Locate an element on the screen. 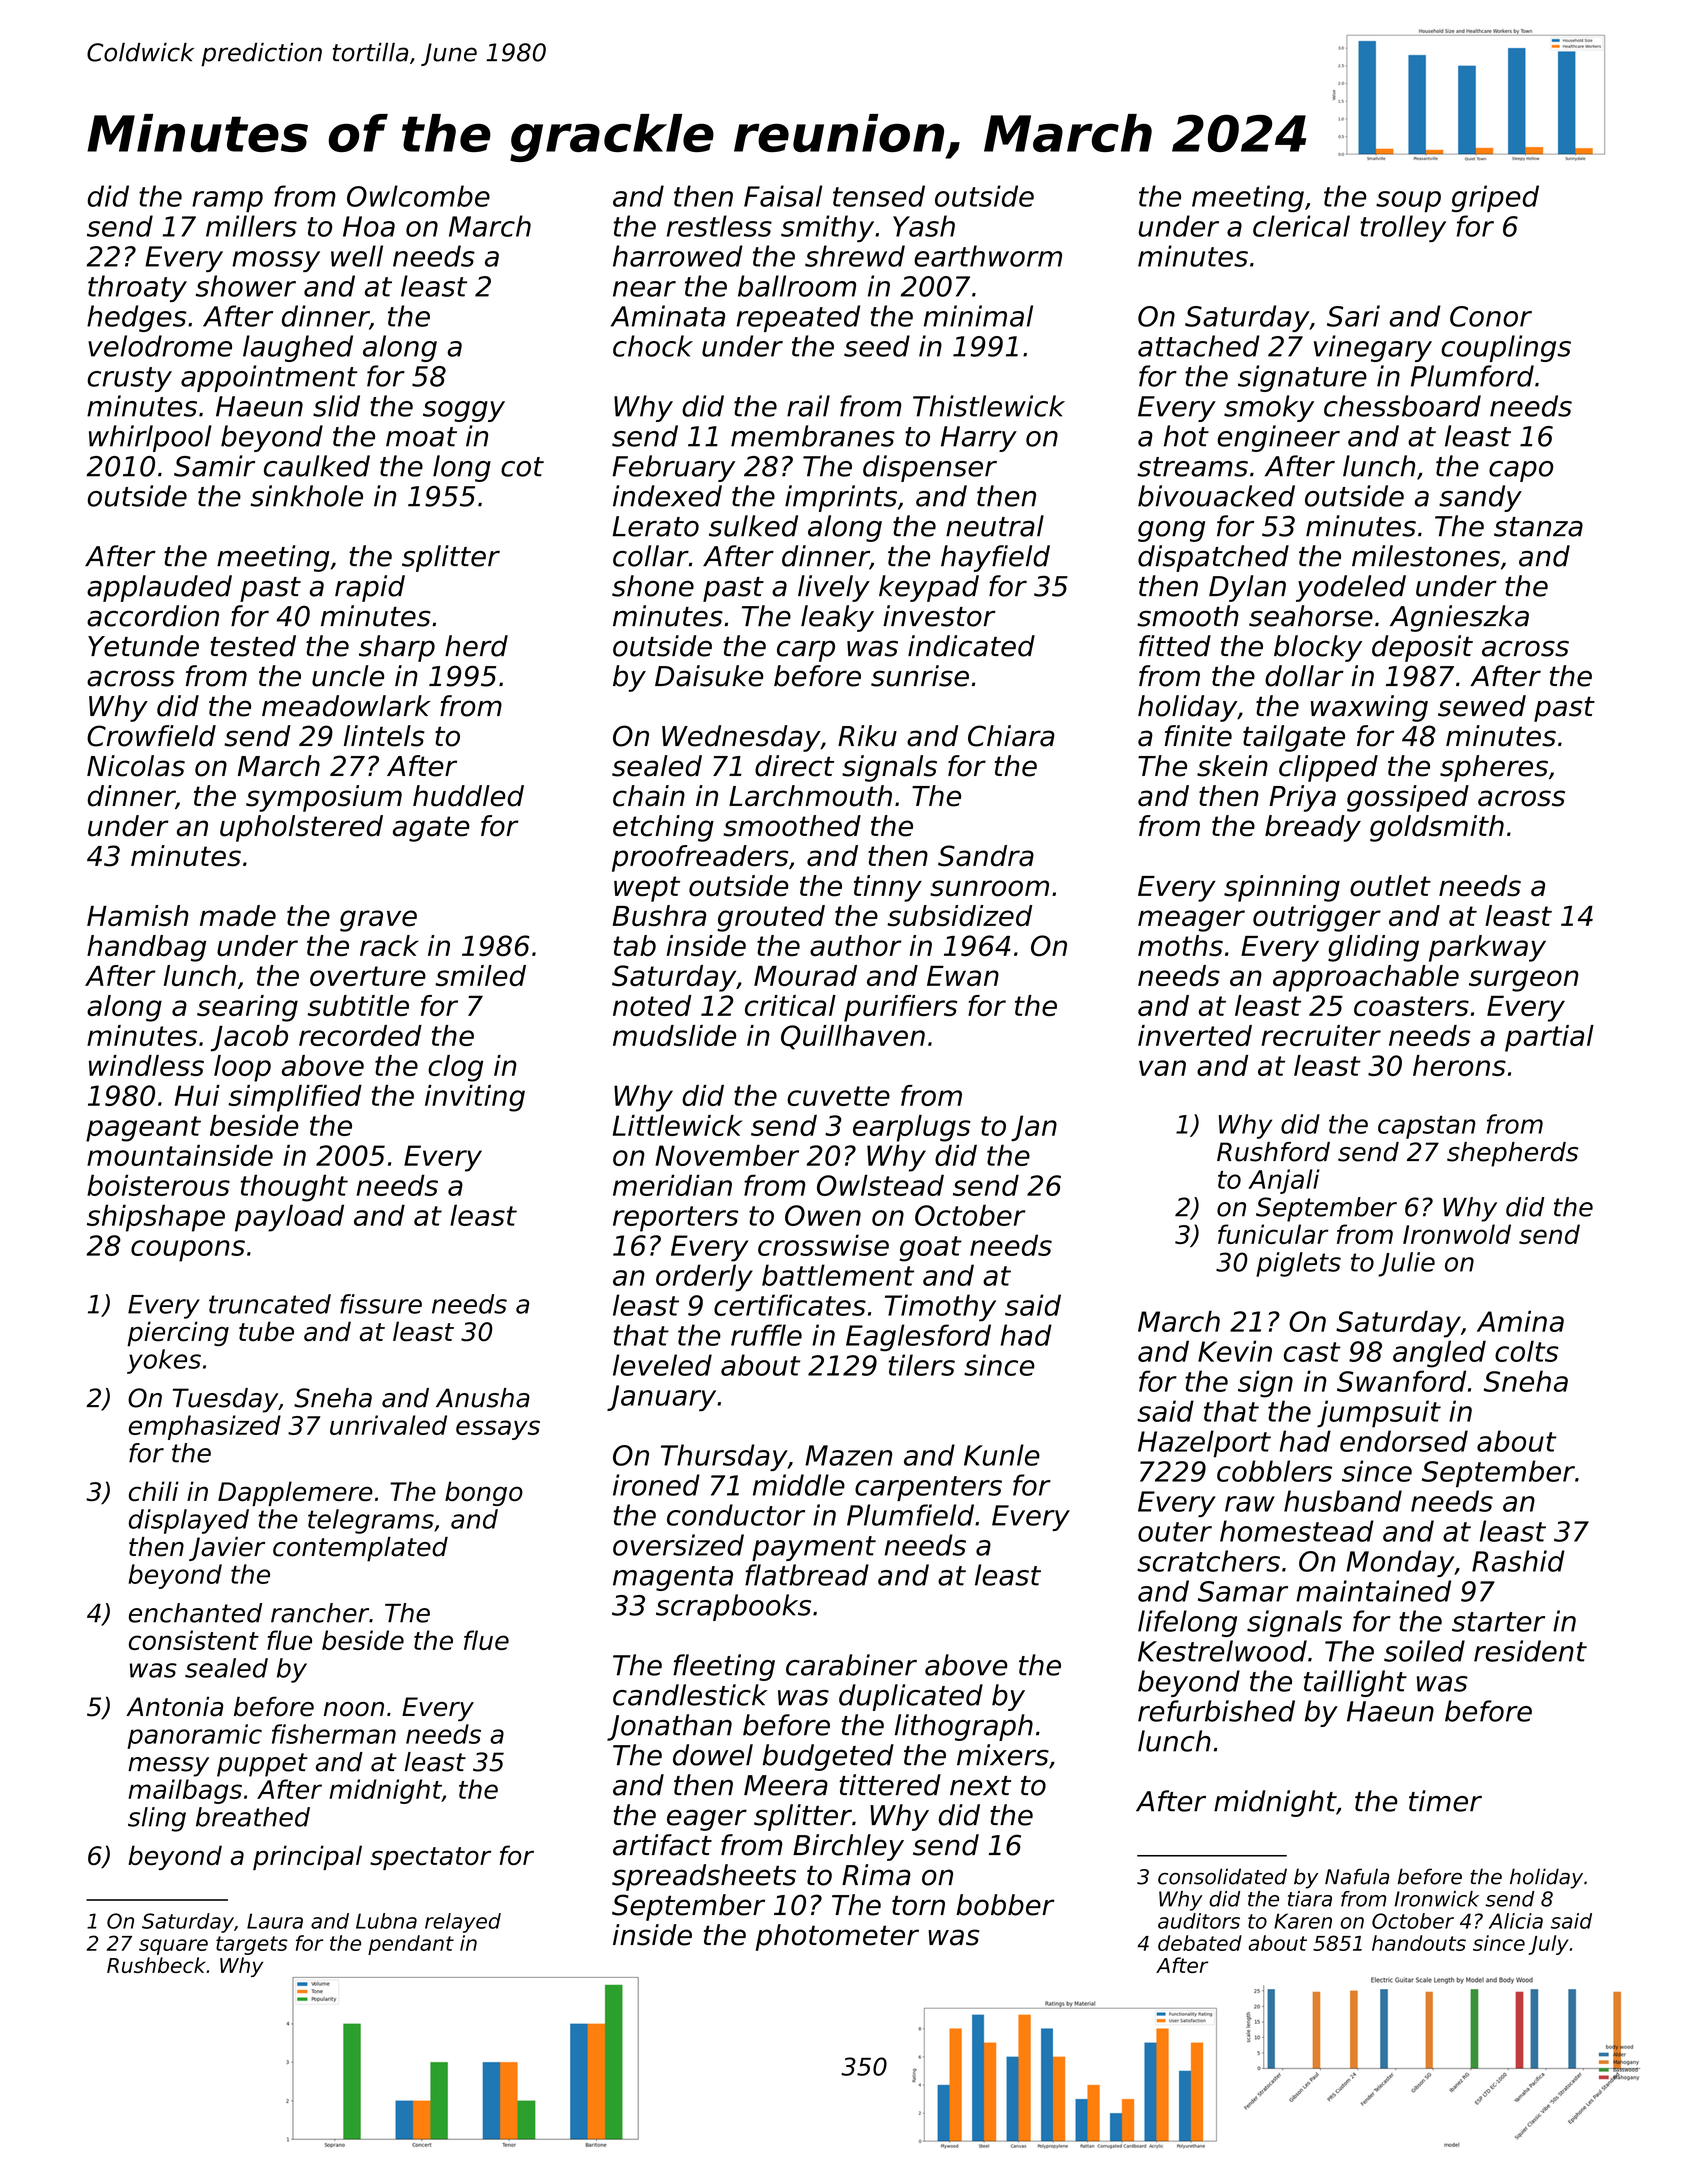  Rushbeck is located at coordinates (156, 1965).
